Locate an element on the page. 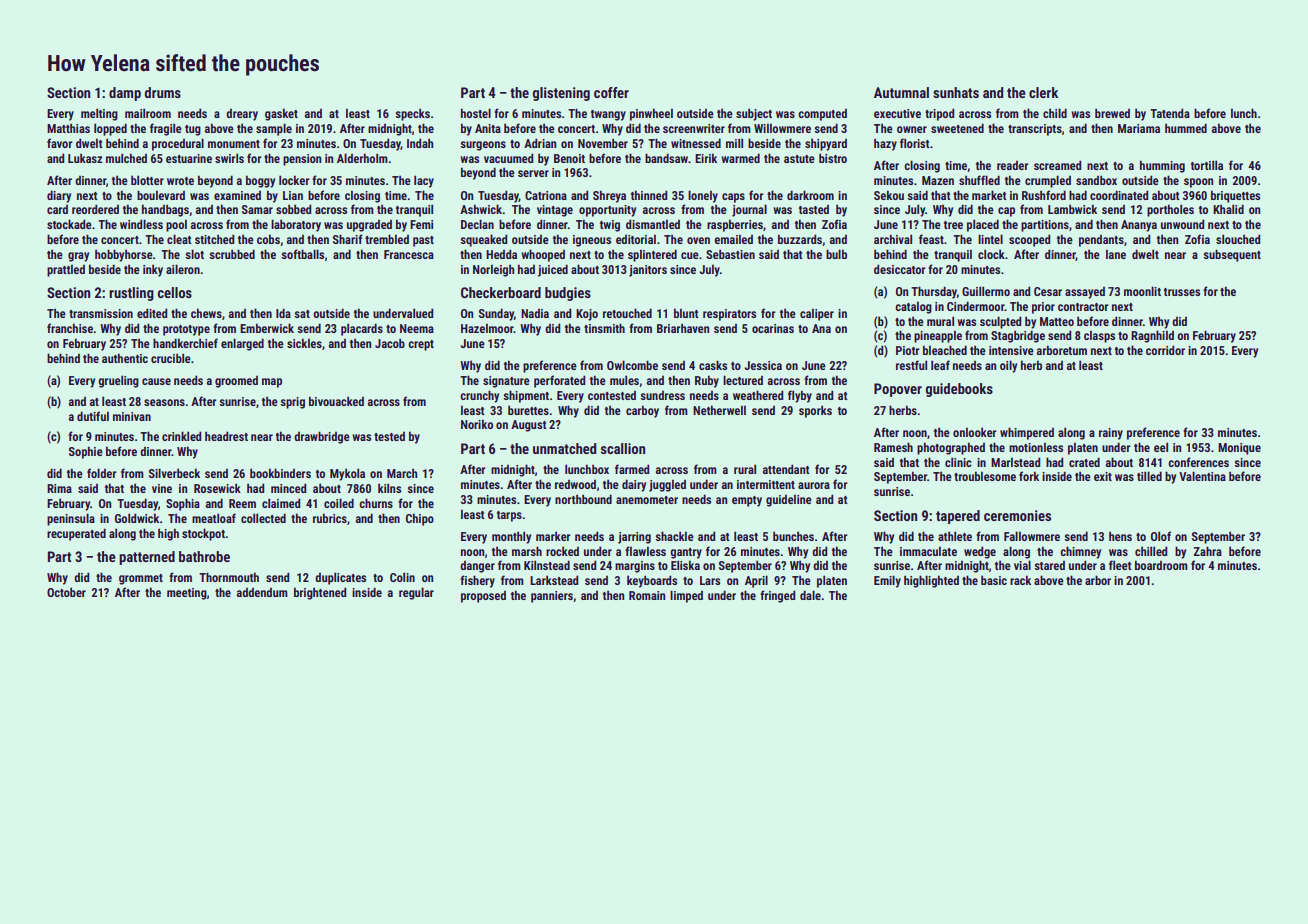  restful is located at coordinates (911, 365).
